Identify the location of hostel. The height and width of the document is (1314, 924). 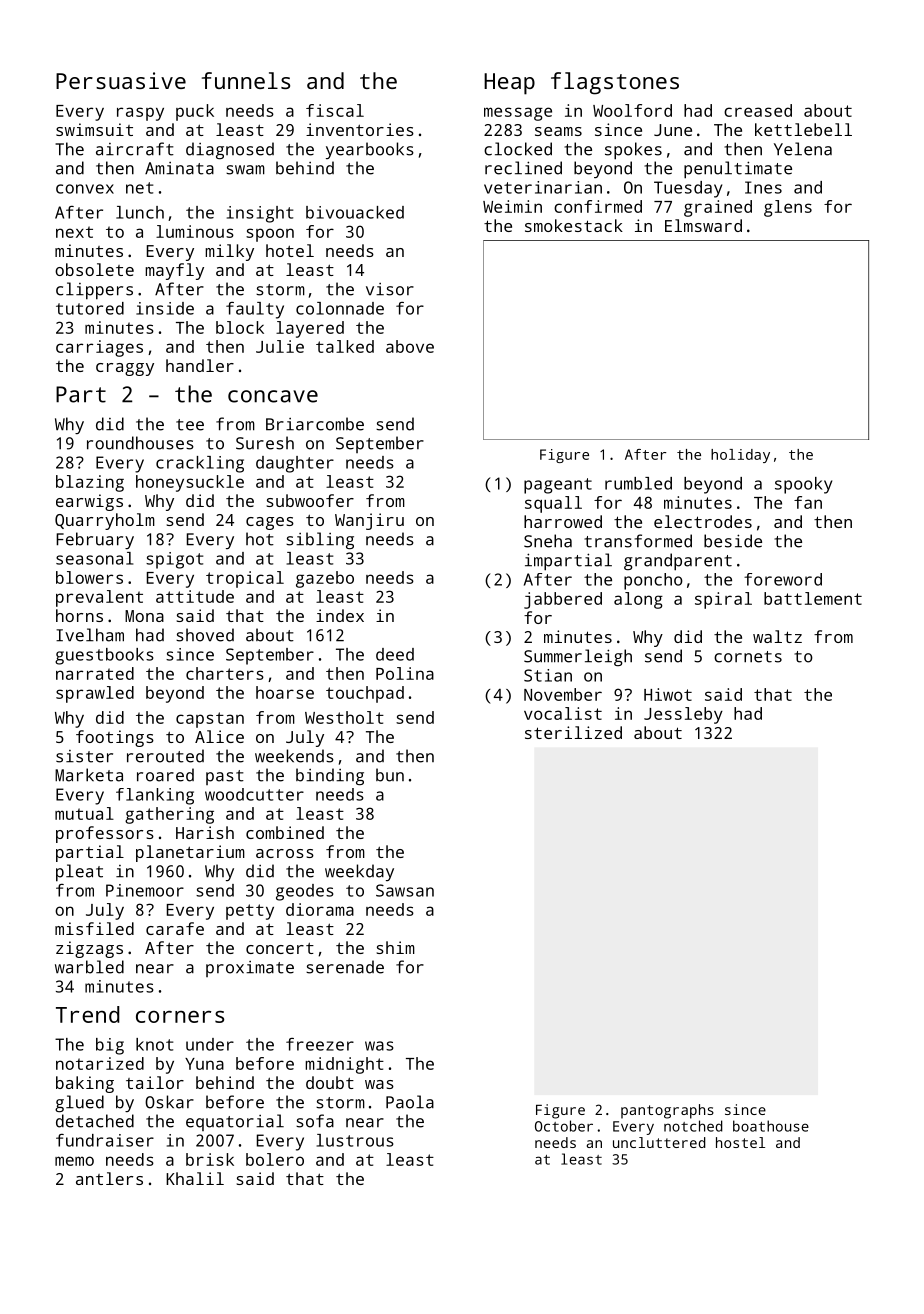
(740, 1142).
